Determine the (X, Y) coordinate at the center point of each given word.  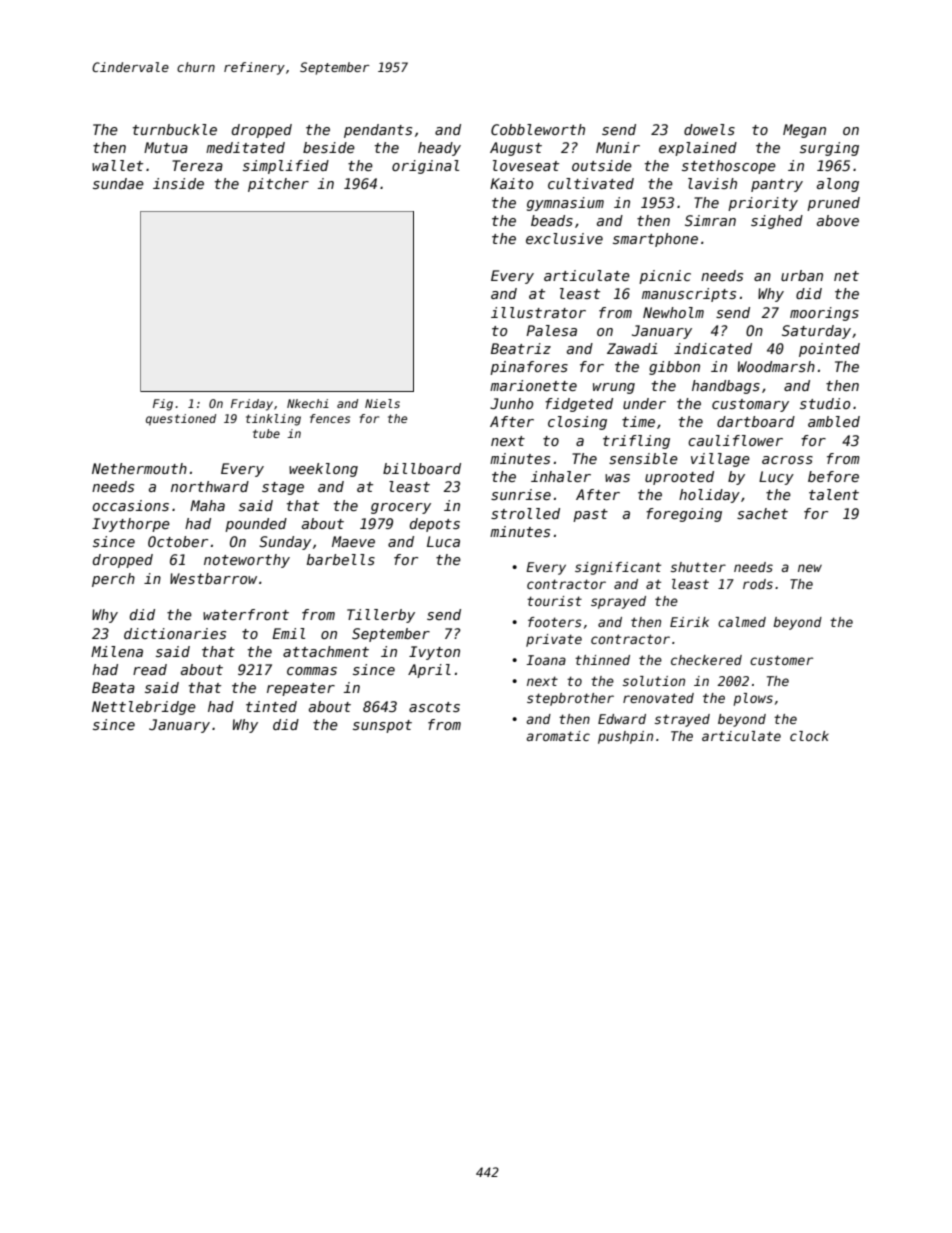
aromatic (558, 736)
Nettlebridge (144, 708)
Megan (804, 131)
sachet (762, 513)
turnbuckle (175, 129)
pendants (378, 131)
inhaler (561, 476)
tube (266, 433)
